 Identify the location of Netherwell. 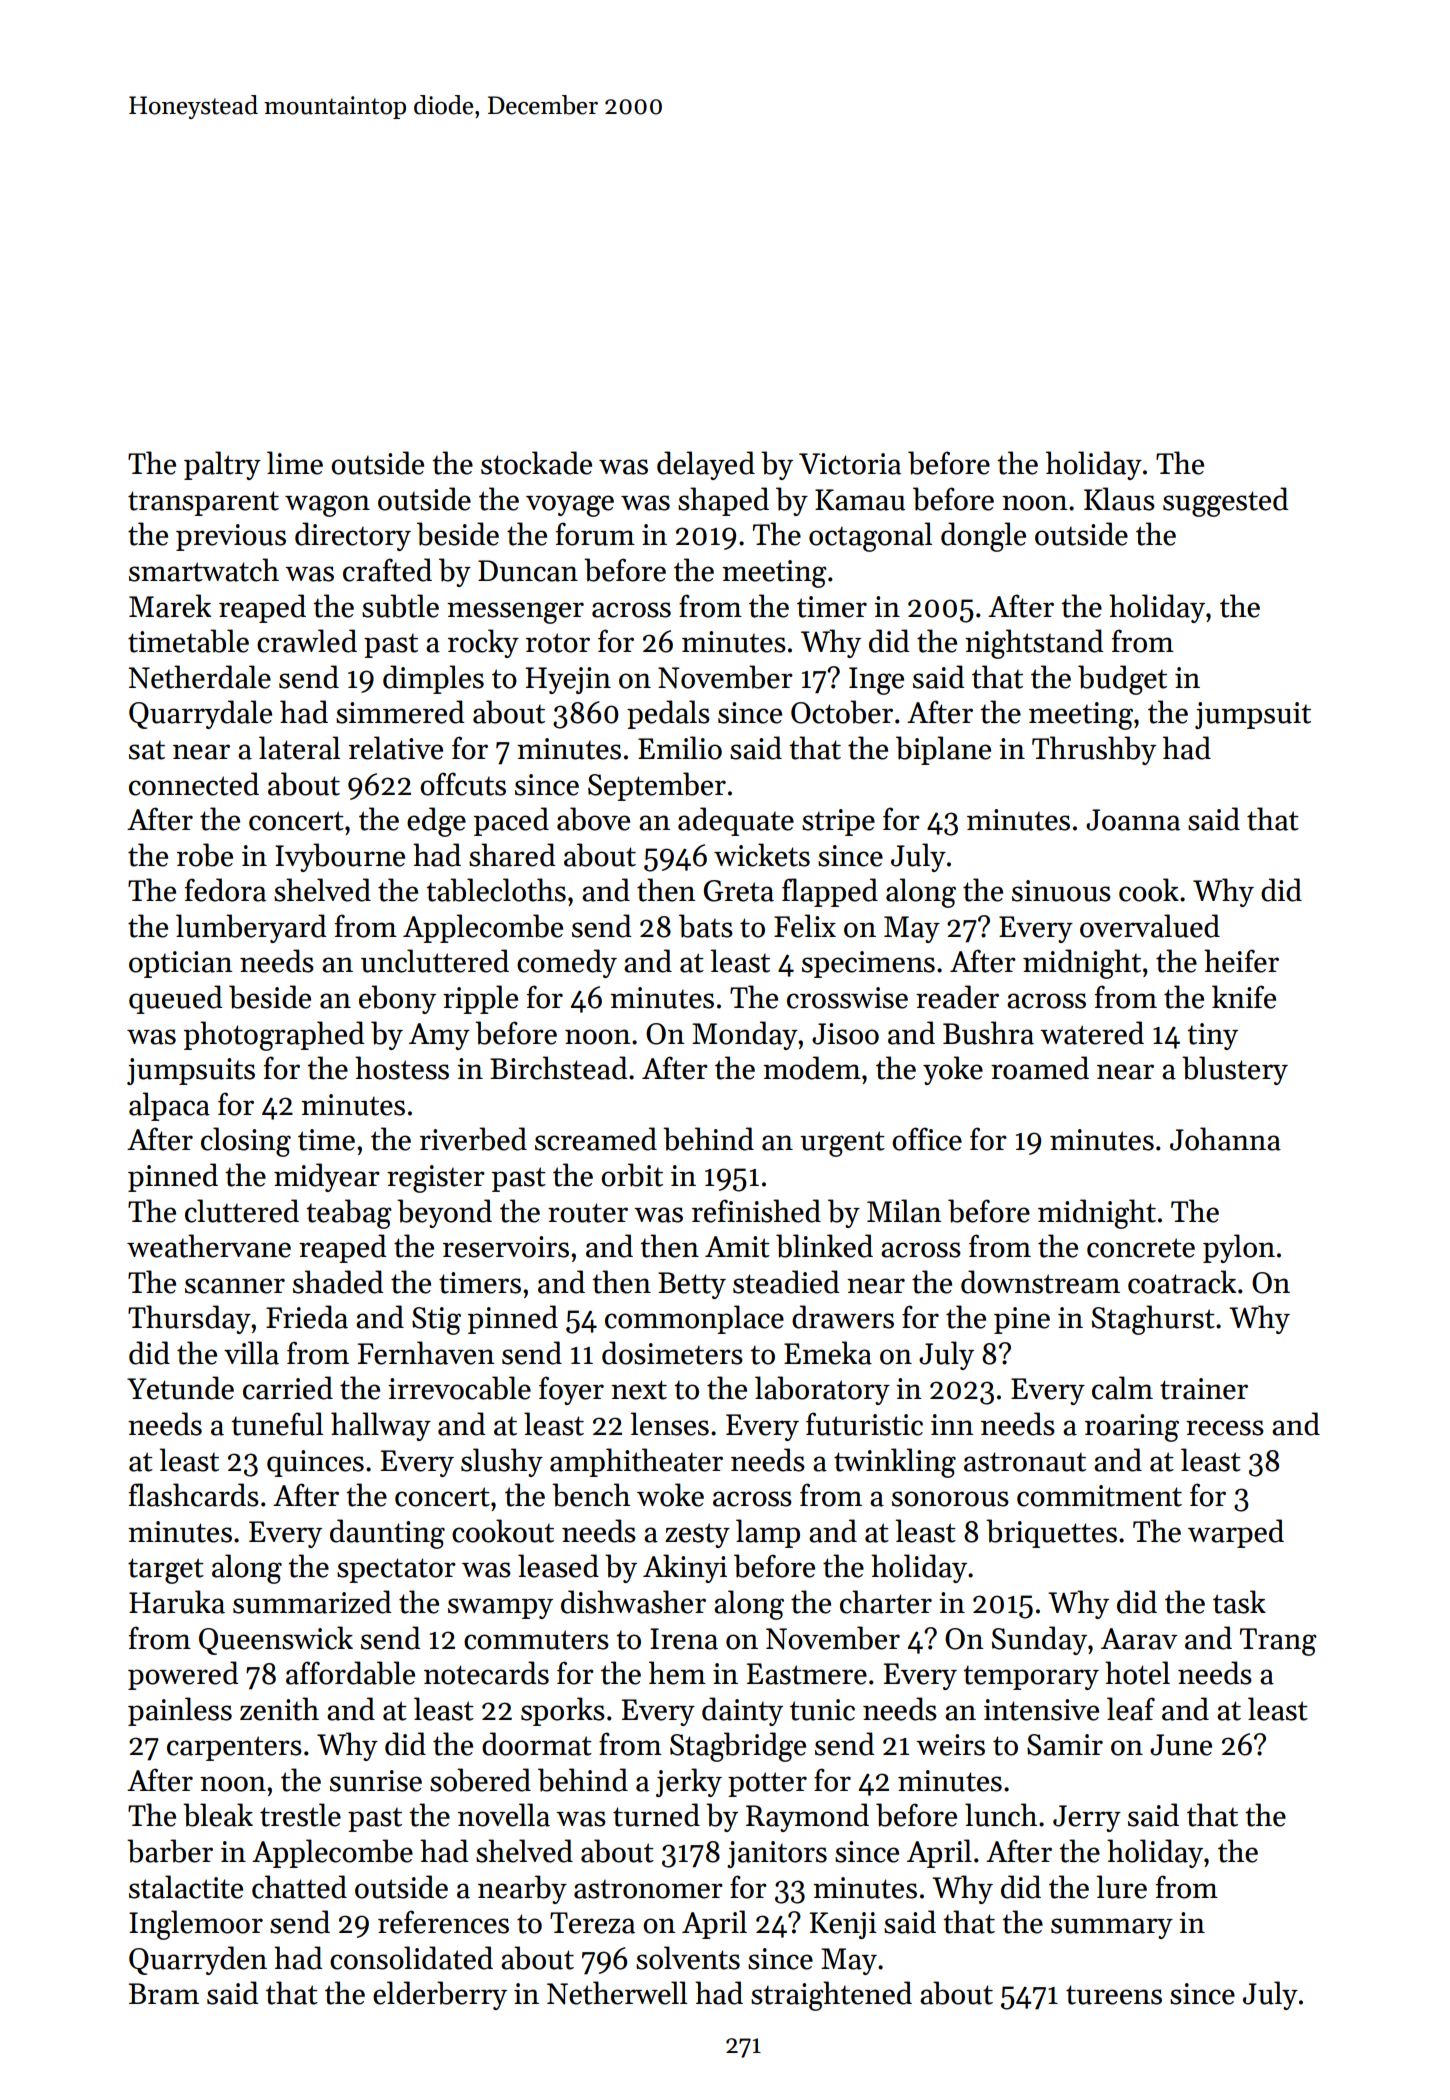
(617, 1993).
